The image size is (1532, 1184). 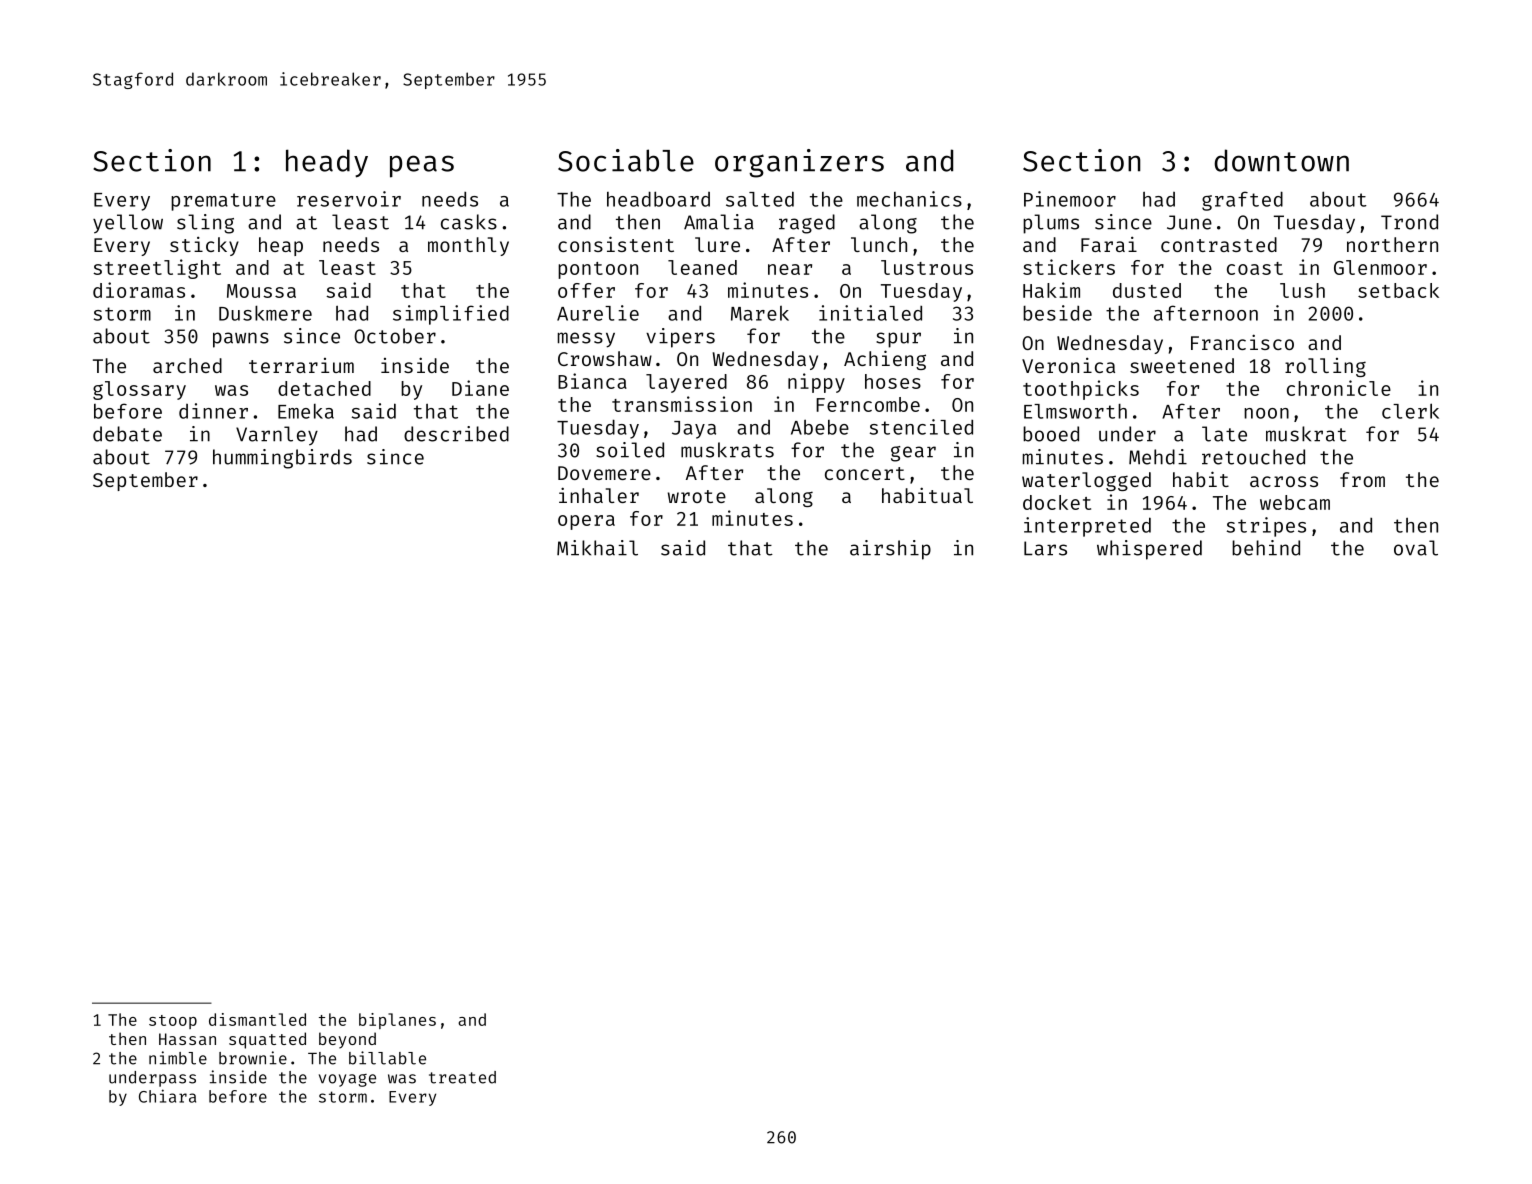 What do you see at coordinates (1325, 367) in the page?
I see `rolling` at bounding box center [1325, 367].
